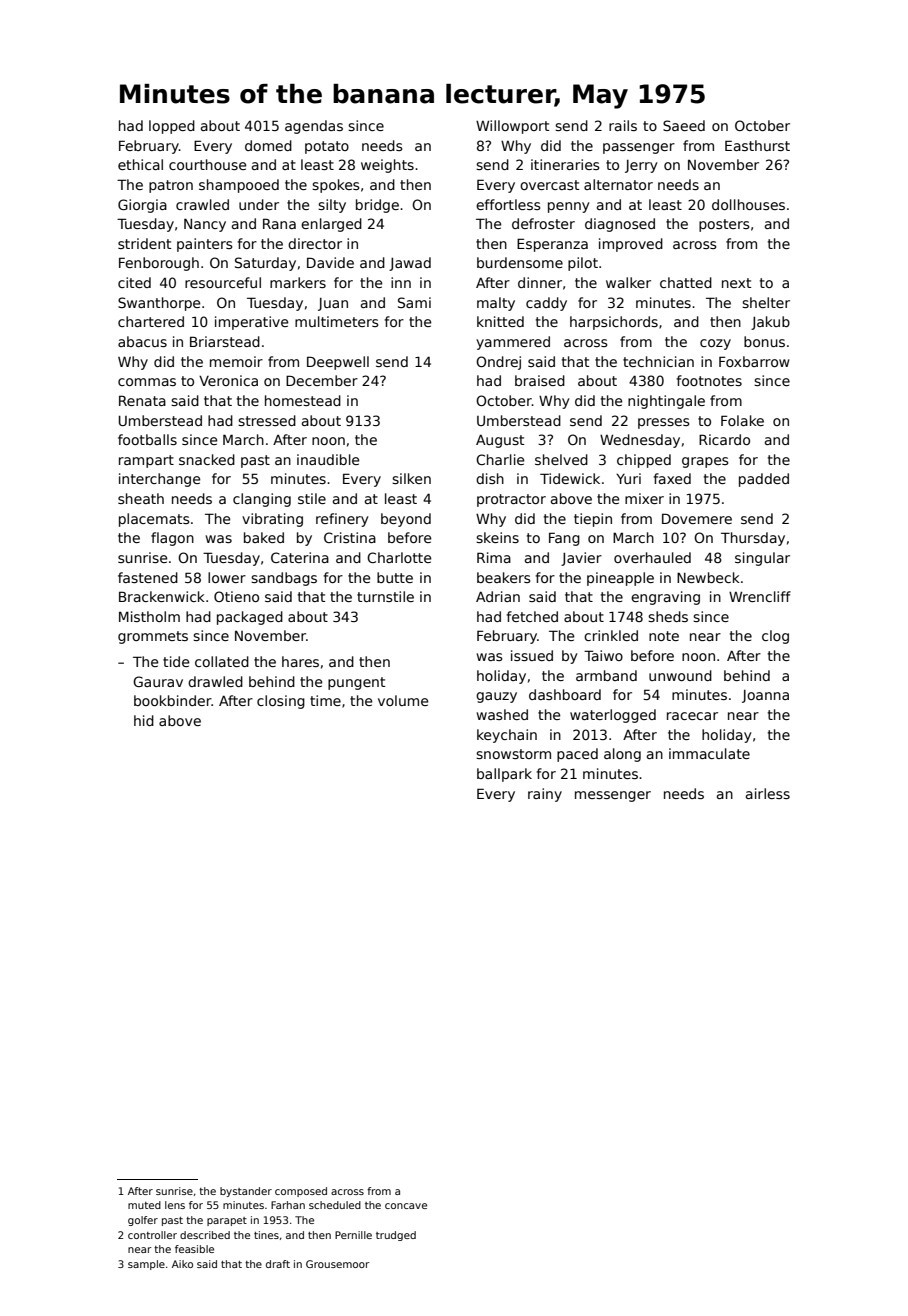  What do you see at coordinates (147, 439) in the screenshot?
I see `footballs` at bounding box center [147, 439].
